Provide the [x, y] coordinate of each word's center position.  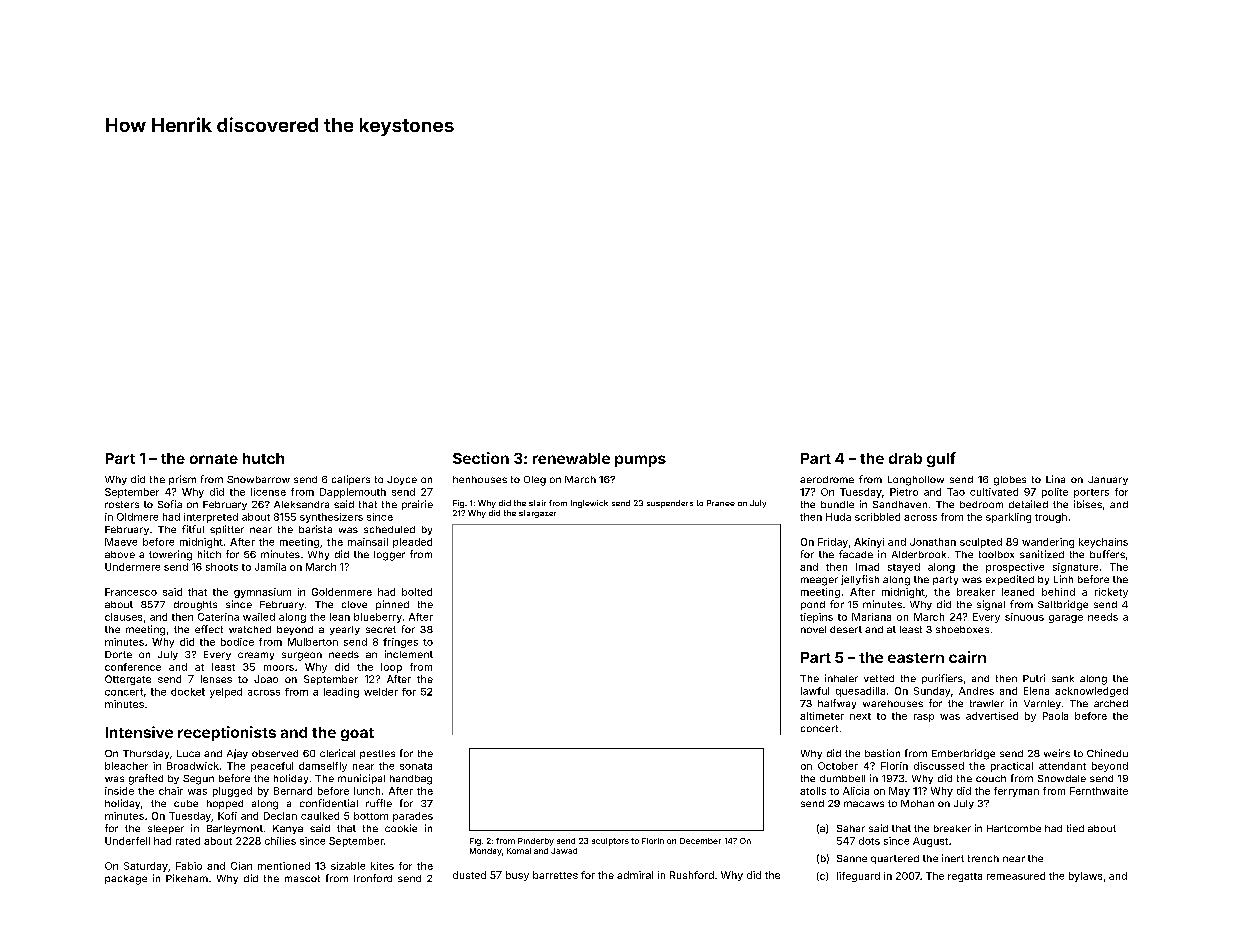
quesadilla [860, 692]
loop [391, 668]
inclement [409, 654]
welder [381, 692]
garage [1066, 619]
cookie [401, 828]
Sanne [852, 858]
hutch [263, 458]
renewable [571, 458]
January [1108, 480]
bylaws [1085, 877]
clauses [123, 617]
